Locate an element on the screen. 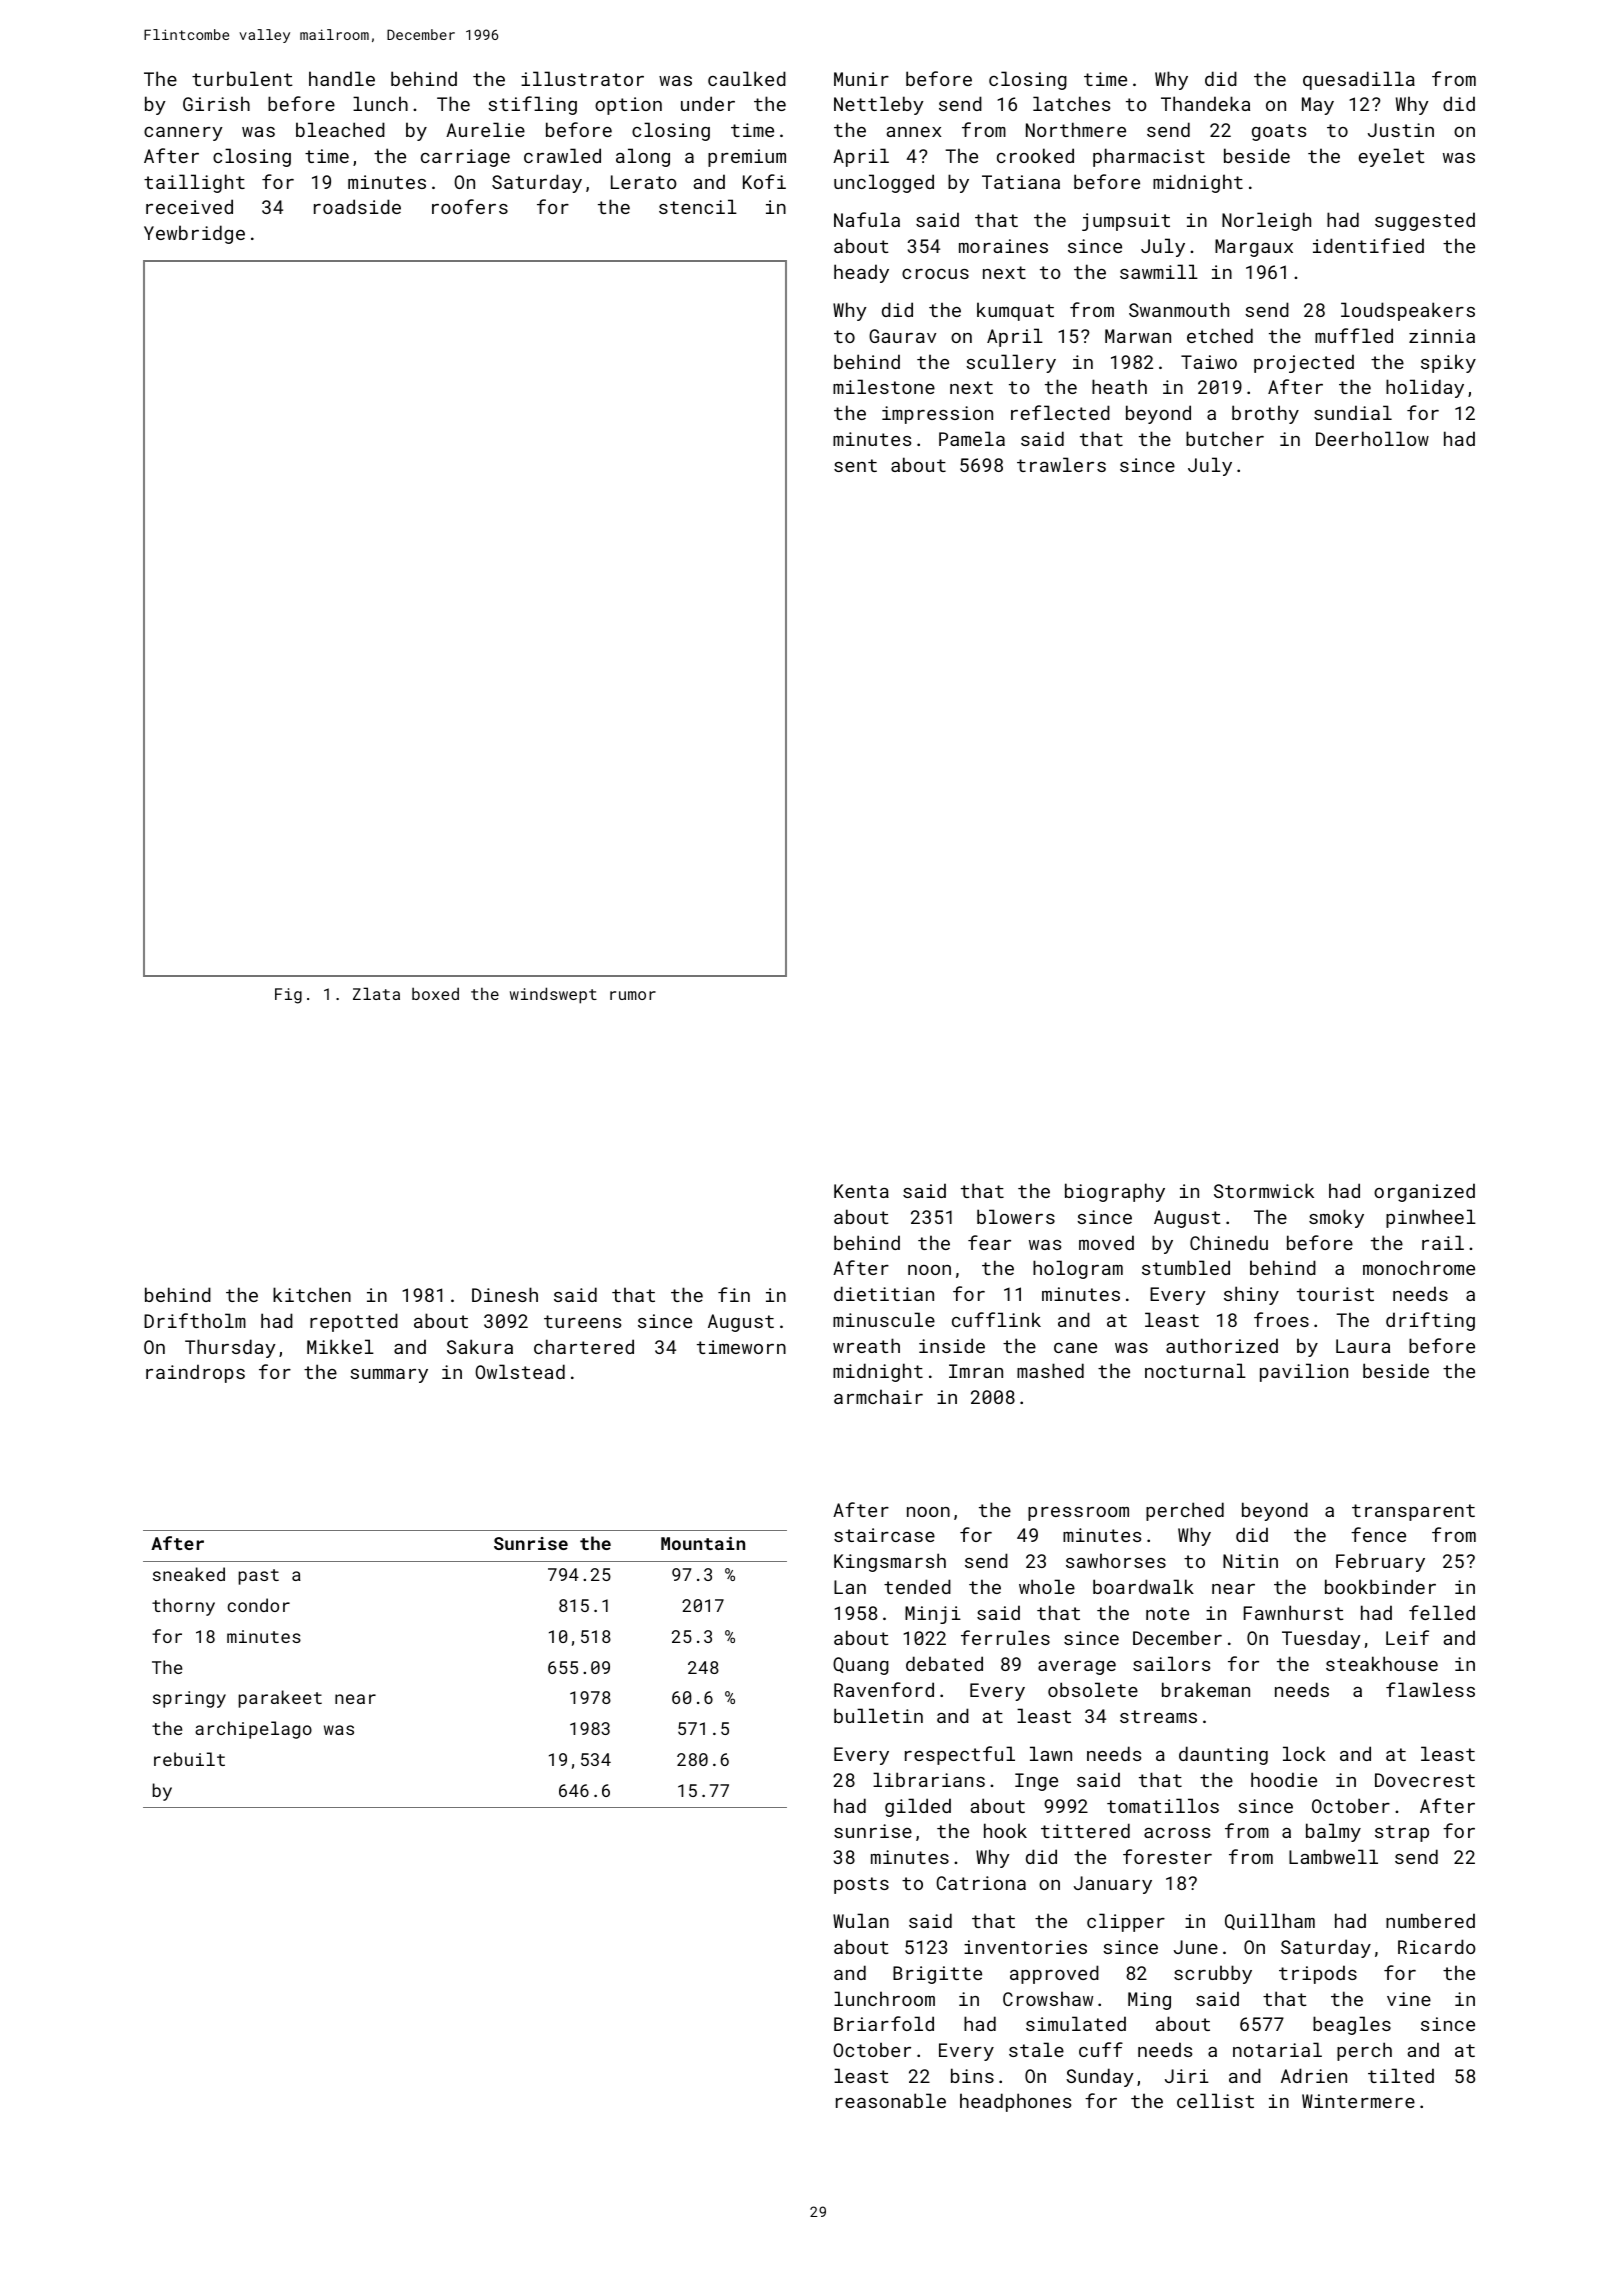  Thandeka is located at coordinates (1205, 103).
